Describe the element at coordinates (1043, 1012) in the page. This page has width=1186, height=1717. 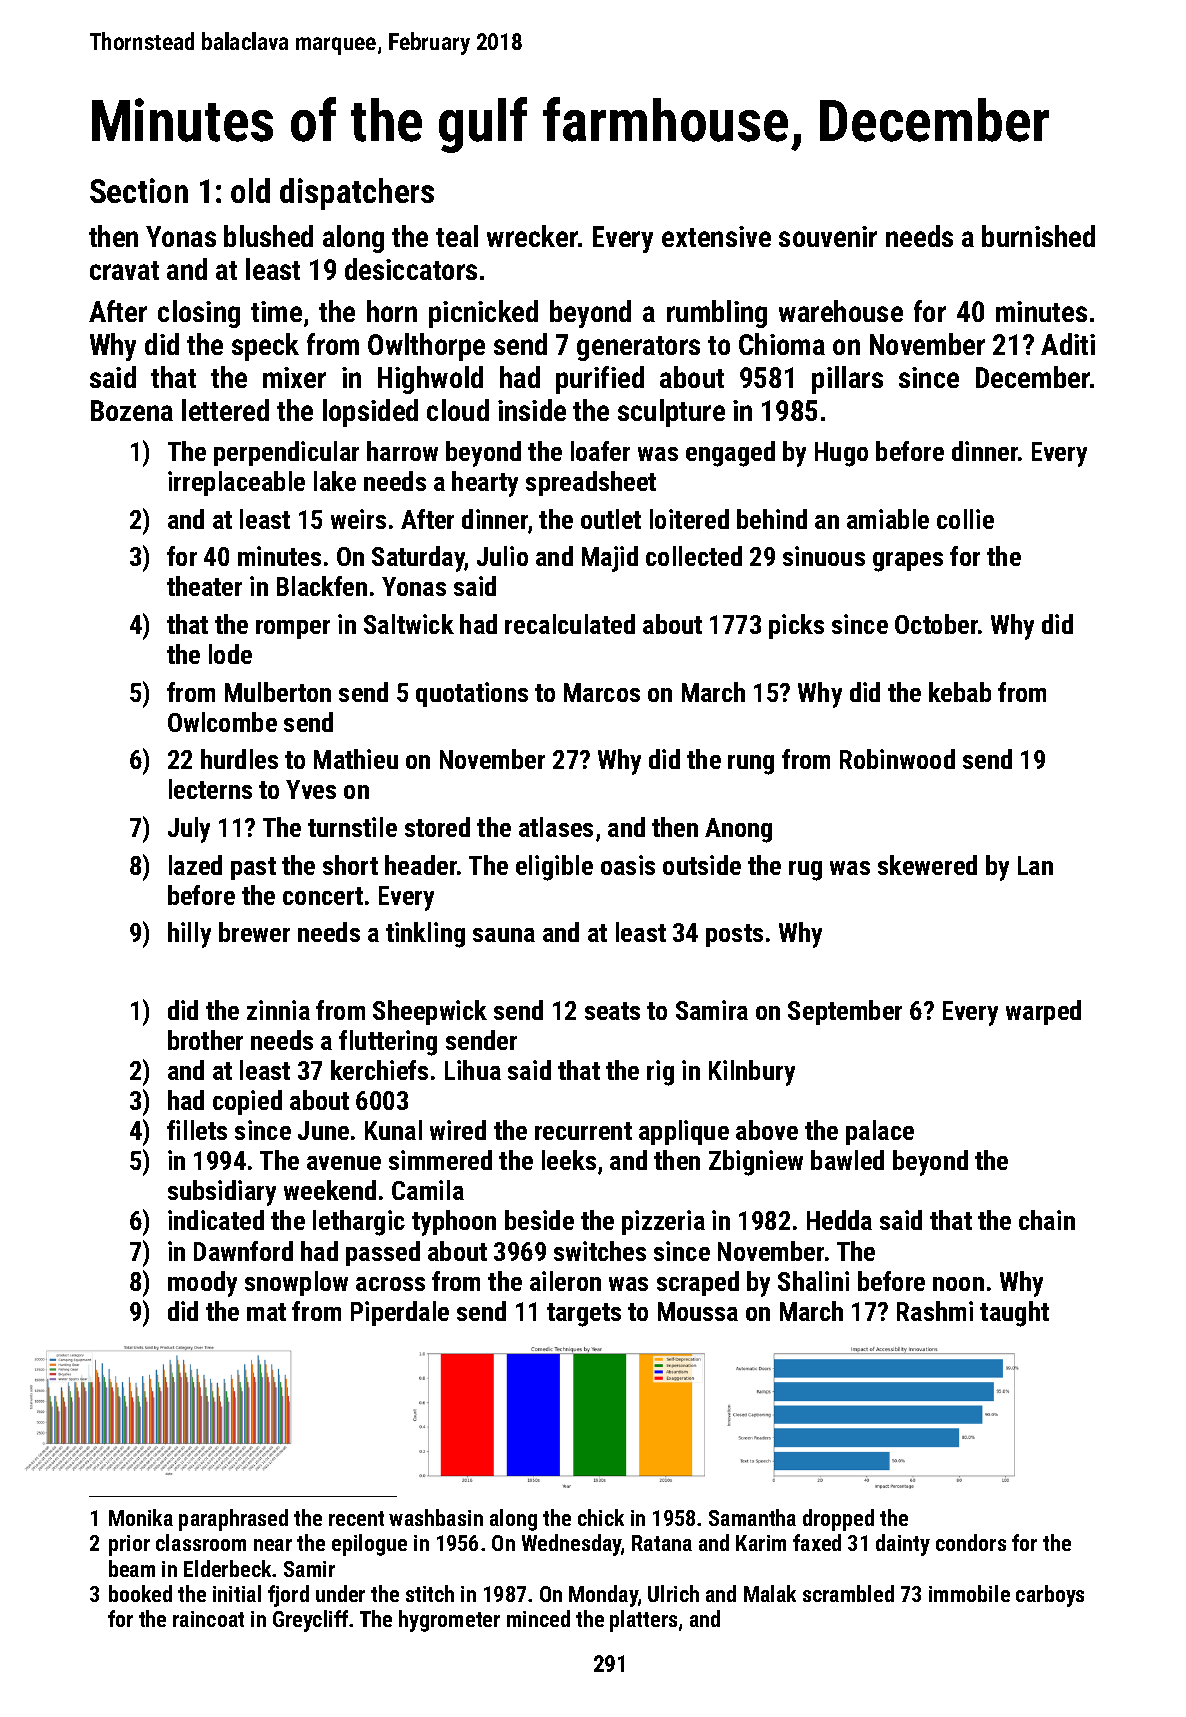
I see `warped` at that location.
